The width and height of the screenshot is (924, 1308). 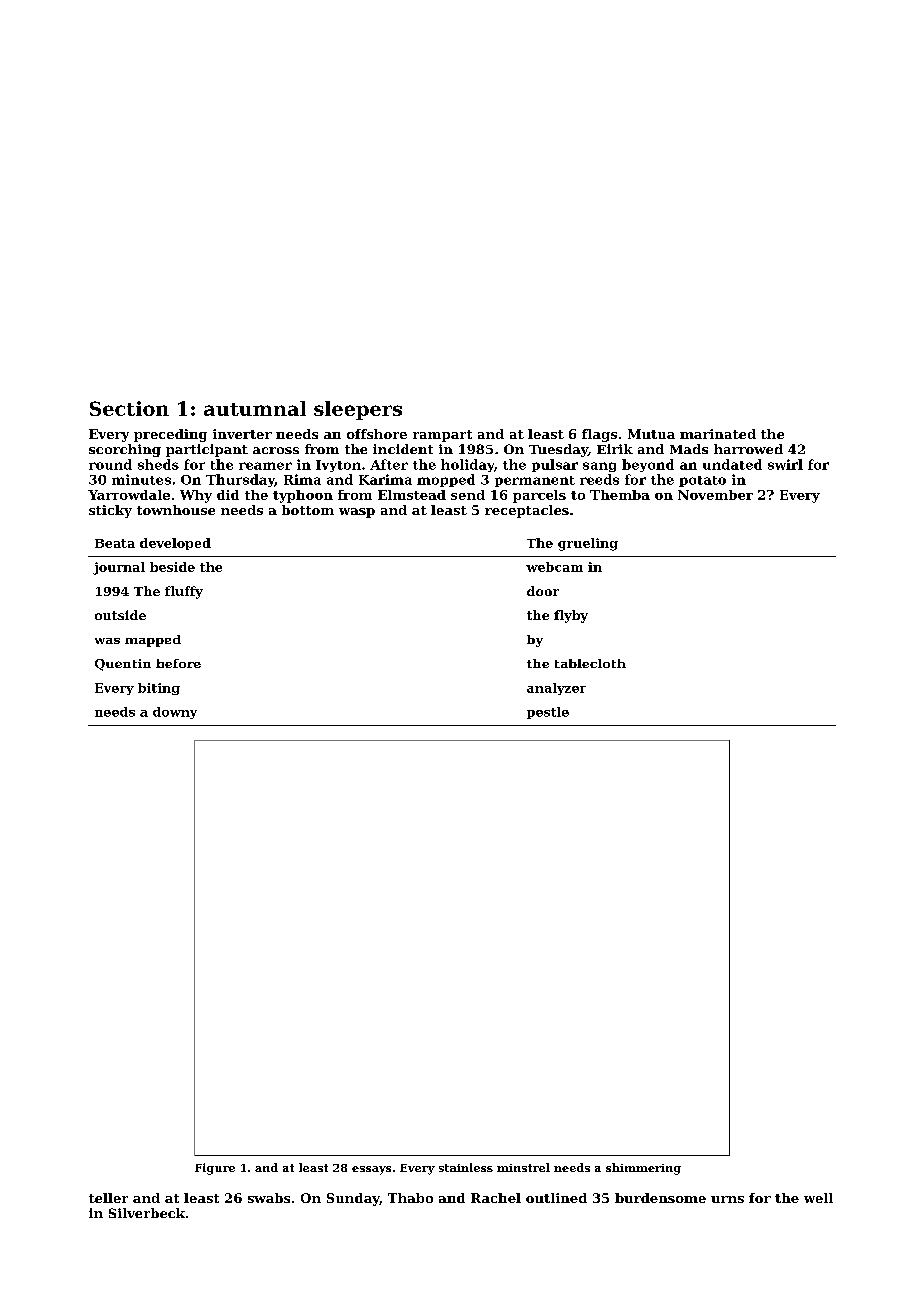 I want to click on pestle, so click(x=548, y=713).
